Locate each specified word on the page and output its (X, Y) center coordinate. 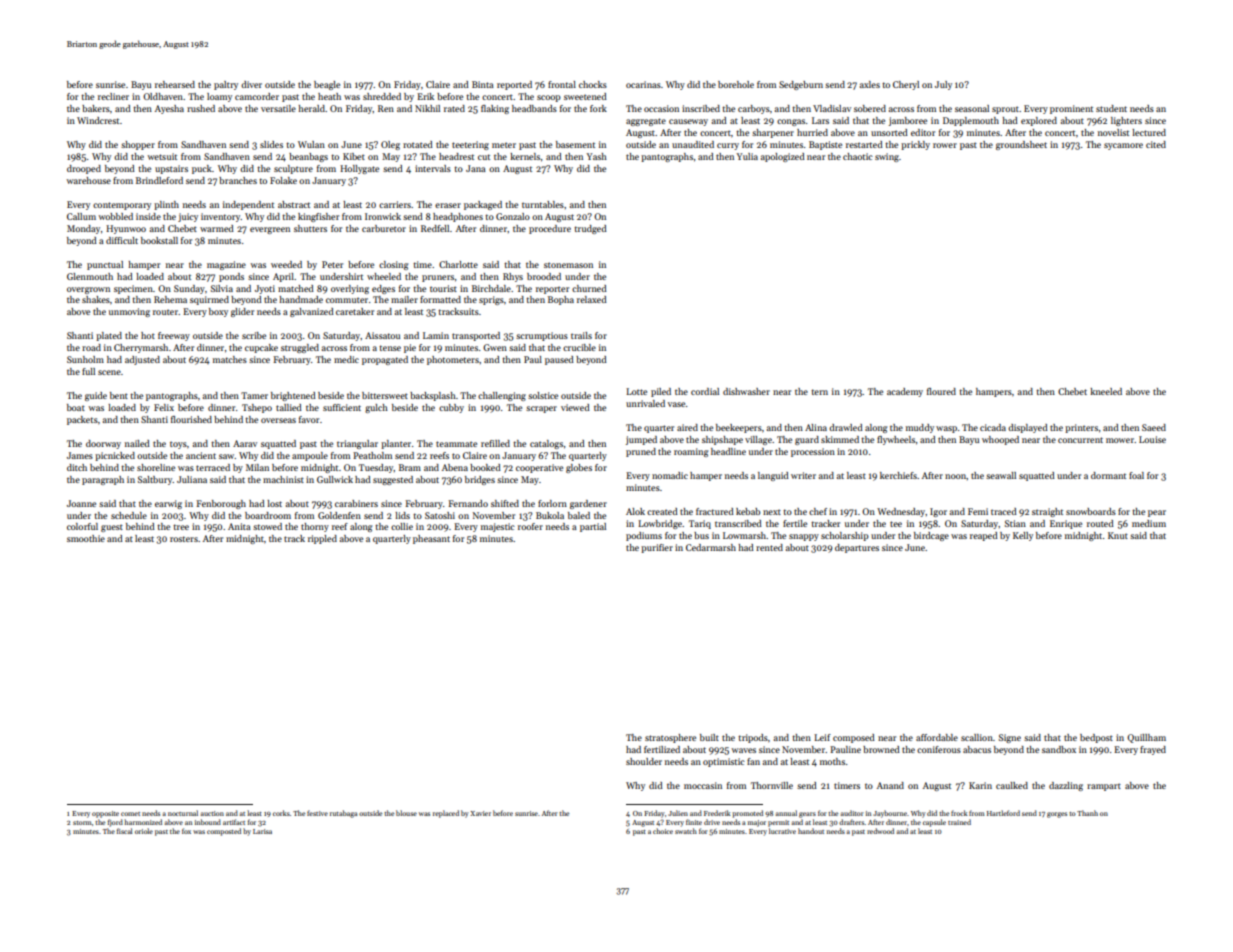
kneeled (1106, 391)
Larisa (262, 831)
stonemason (568, 265)
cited (1156, 144)
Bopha (561, 300)
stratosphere (670, 738)
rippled (322, 539)
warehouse (89, 180)
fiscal (125, 831)
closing (393, 265)
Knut (1118, 535)
